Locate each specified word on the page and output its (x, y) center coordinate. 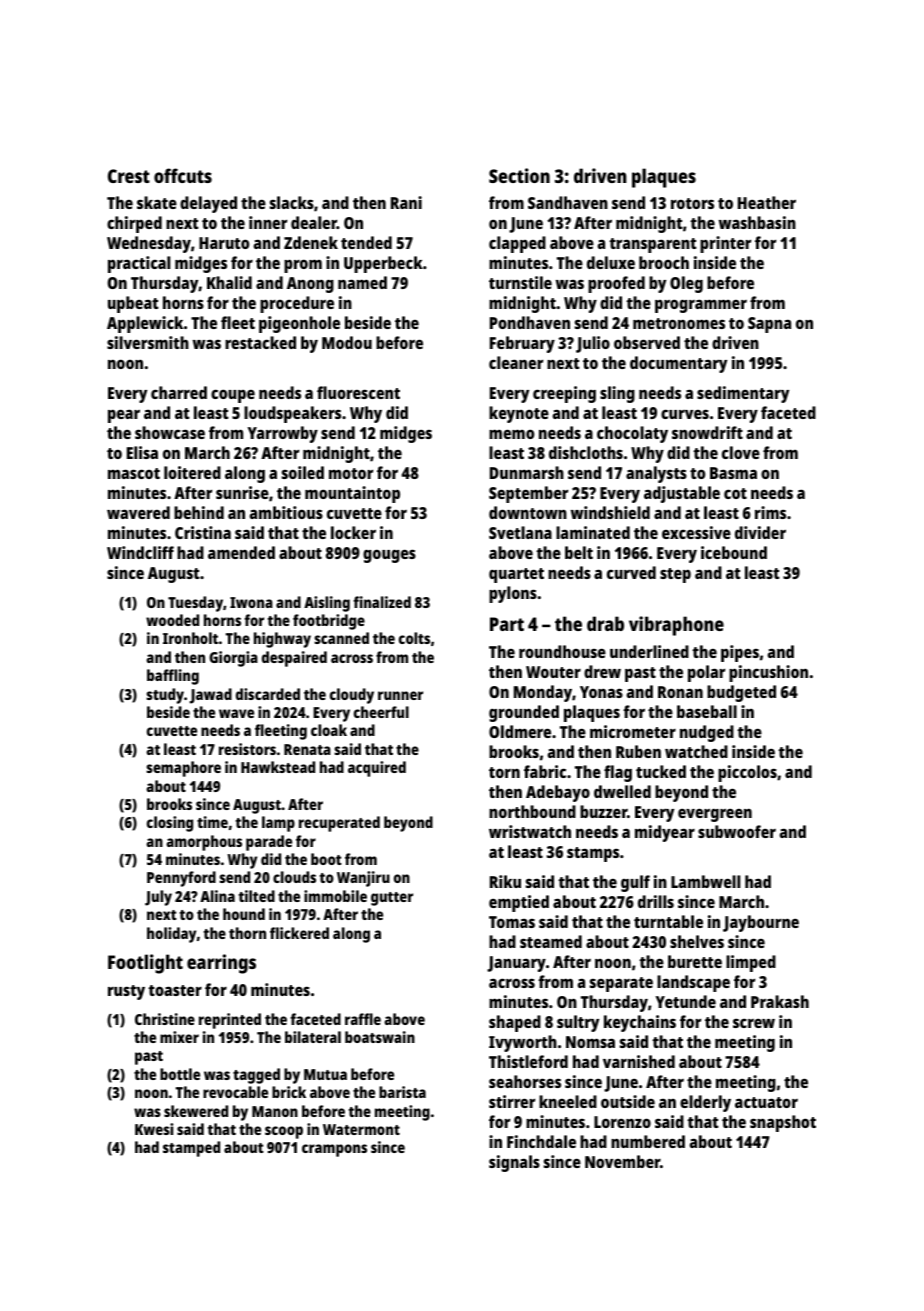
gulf (635, 883)
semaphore (183, 769)
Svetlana (520, 532)
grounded (524, 713)
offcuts (183, 175)
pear (124, 416)
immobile (335, 896)
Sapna (769, 325)
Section (519, 175)
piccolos (747, 773)
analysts (656, 474)
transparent (653, 245)
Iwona (251, 602)
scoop (284, 1132)
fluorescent (358, 392)
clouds (294, 877)
